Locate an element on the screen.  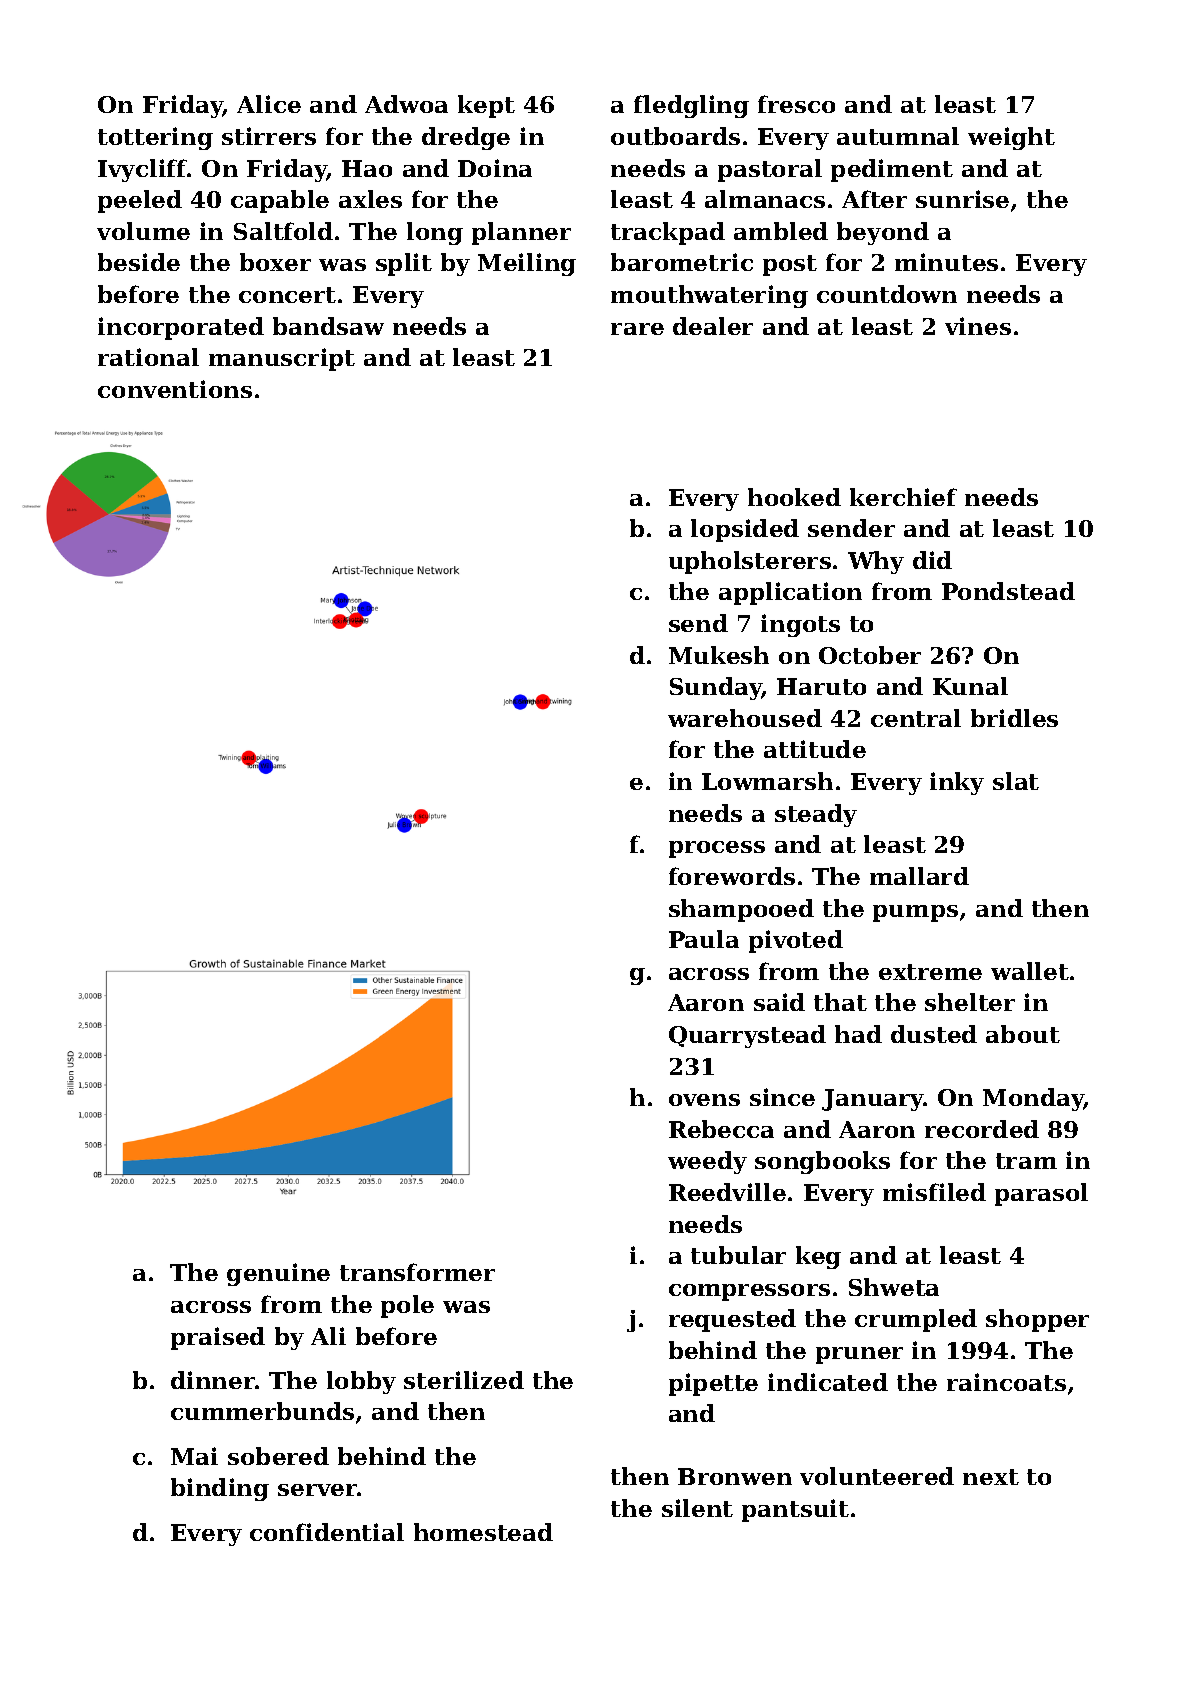
pole is located at coordinates (407, 1306).
